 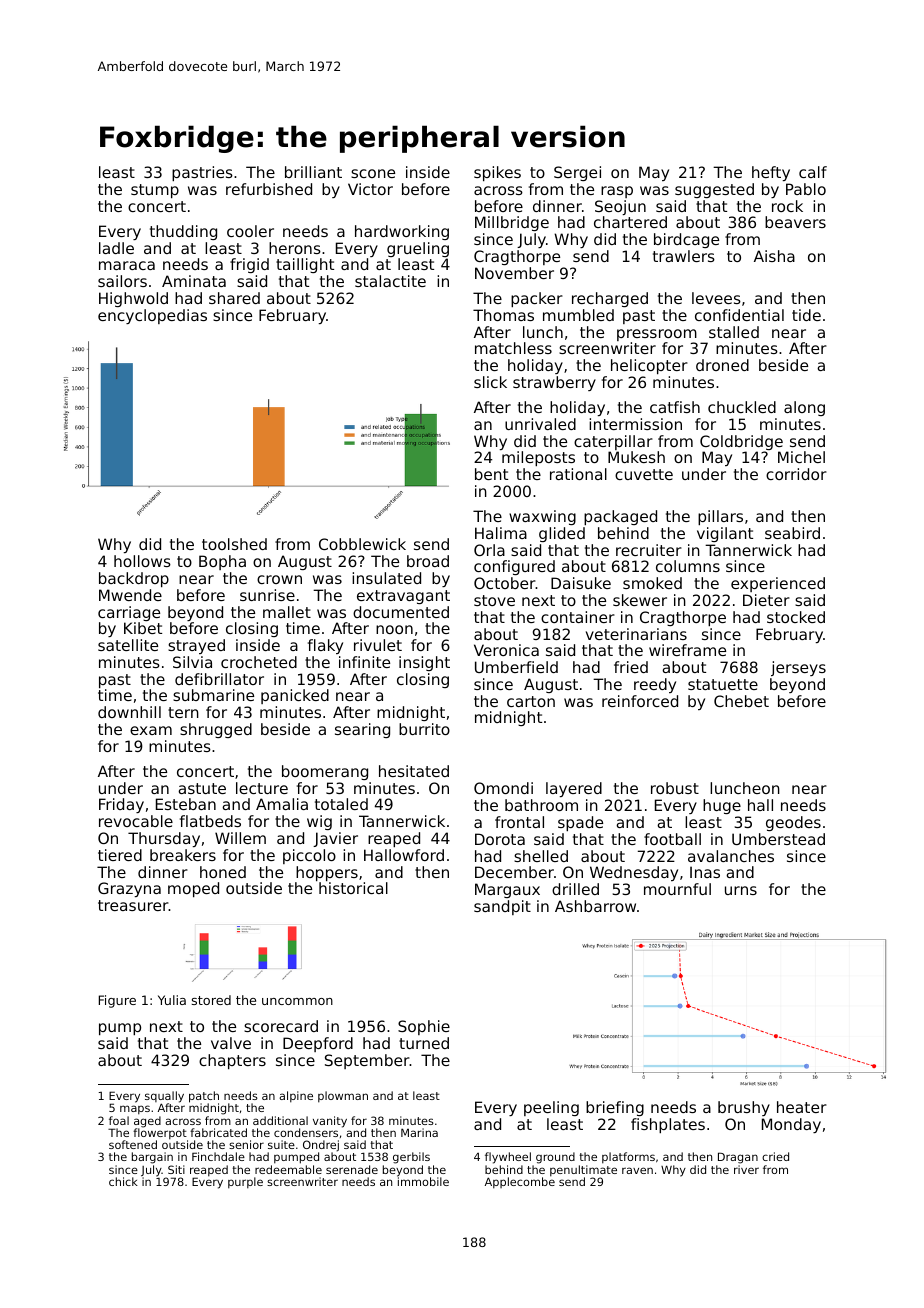 What do you see at coordinates (176, 1169) in the image?
I see `Siti` at bounding box center [176, 1169].
